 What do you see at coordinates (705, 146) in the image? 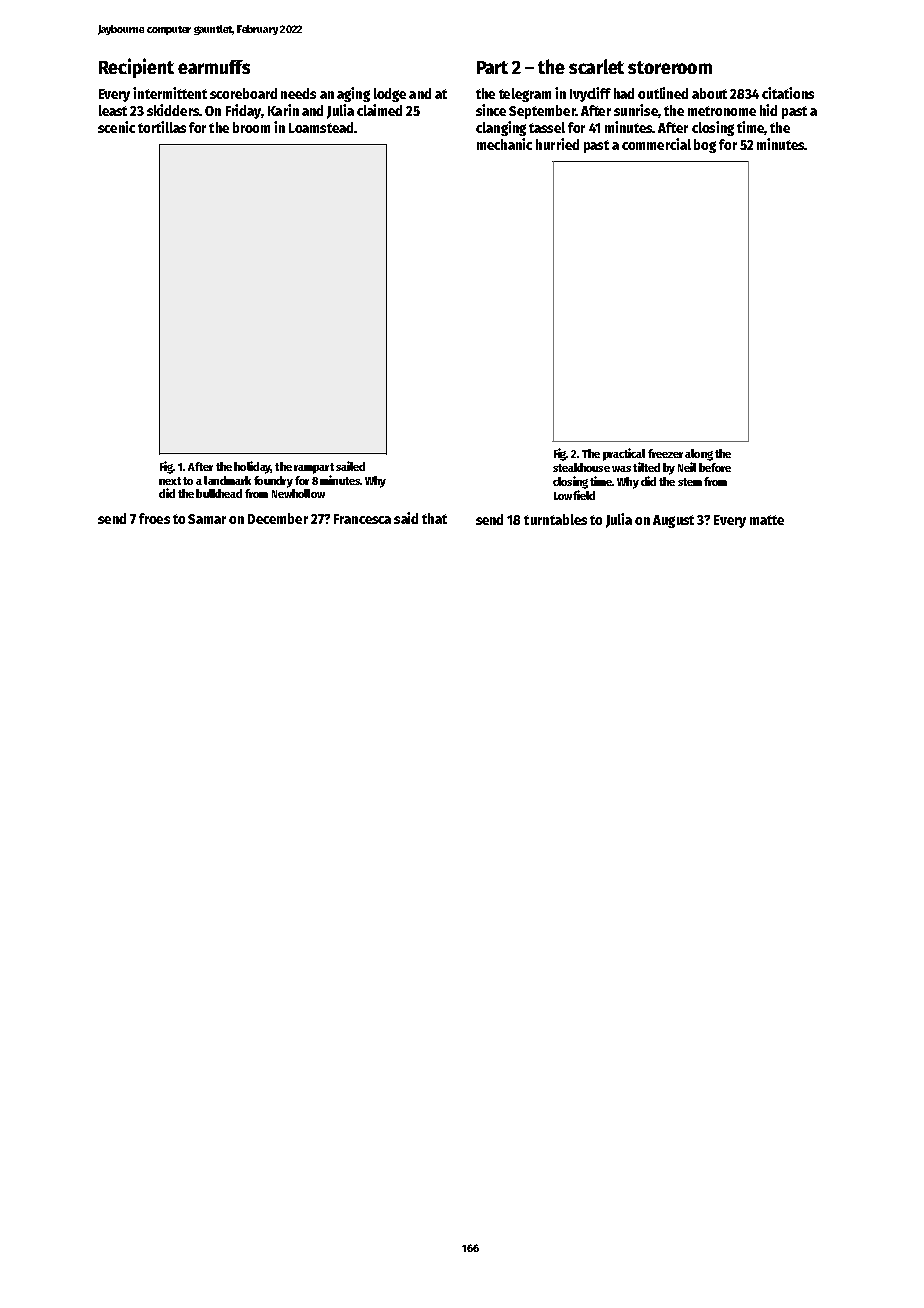
I see `bog` at bounding box center [705, 146].
